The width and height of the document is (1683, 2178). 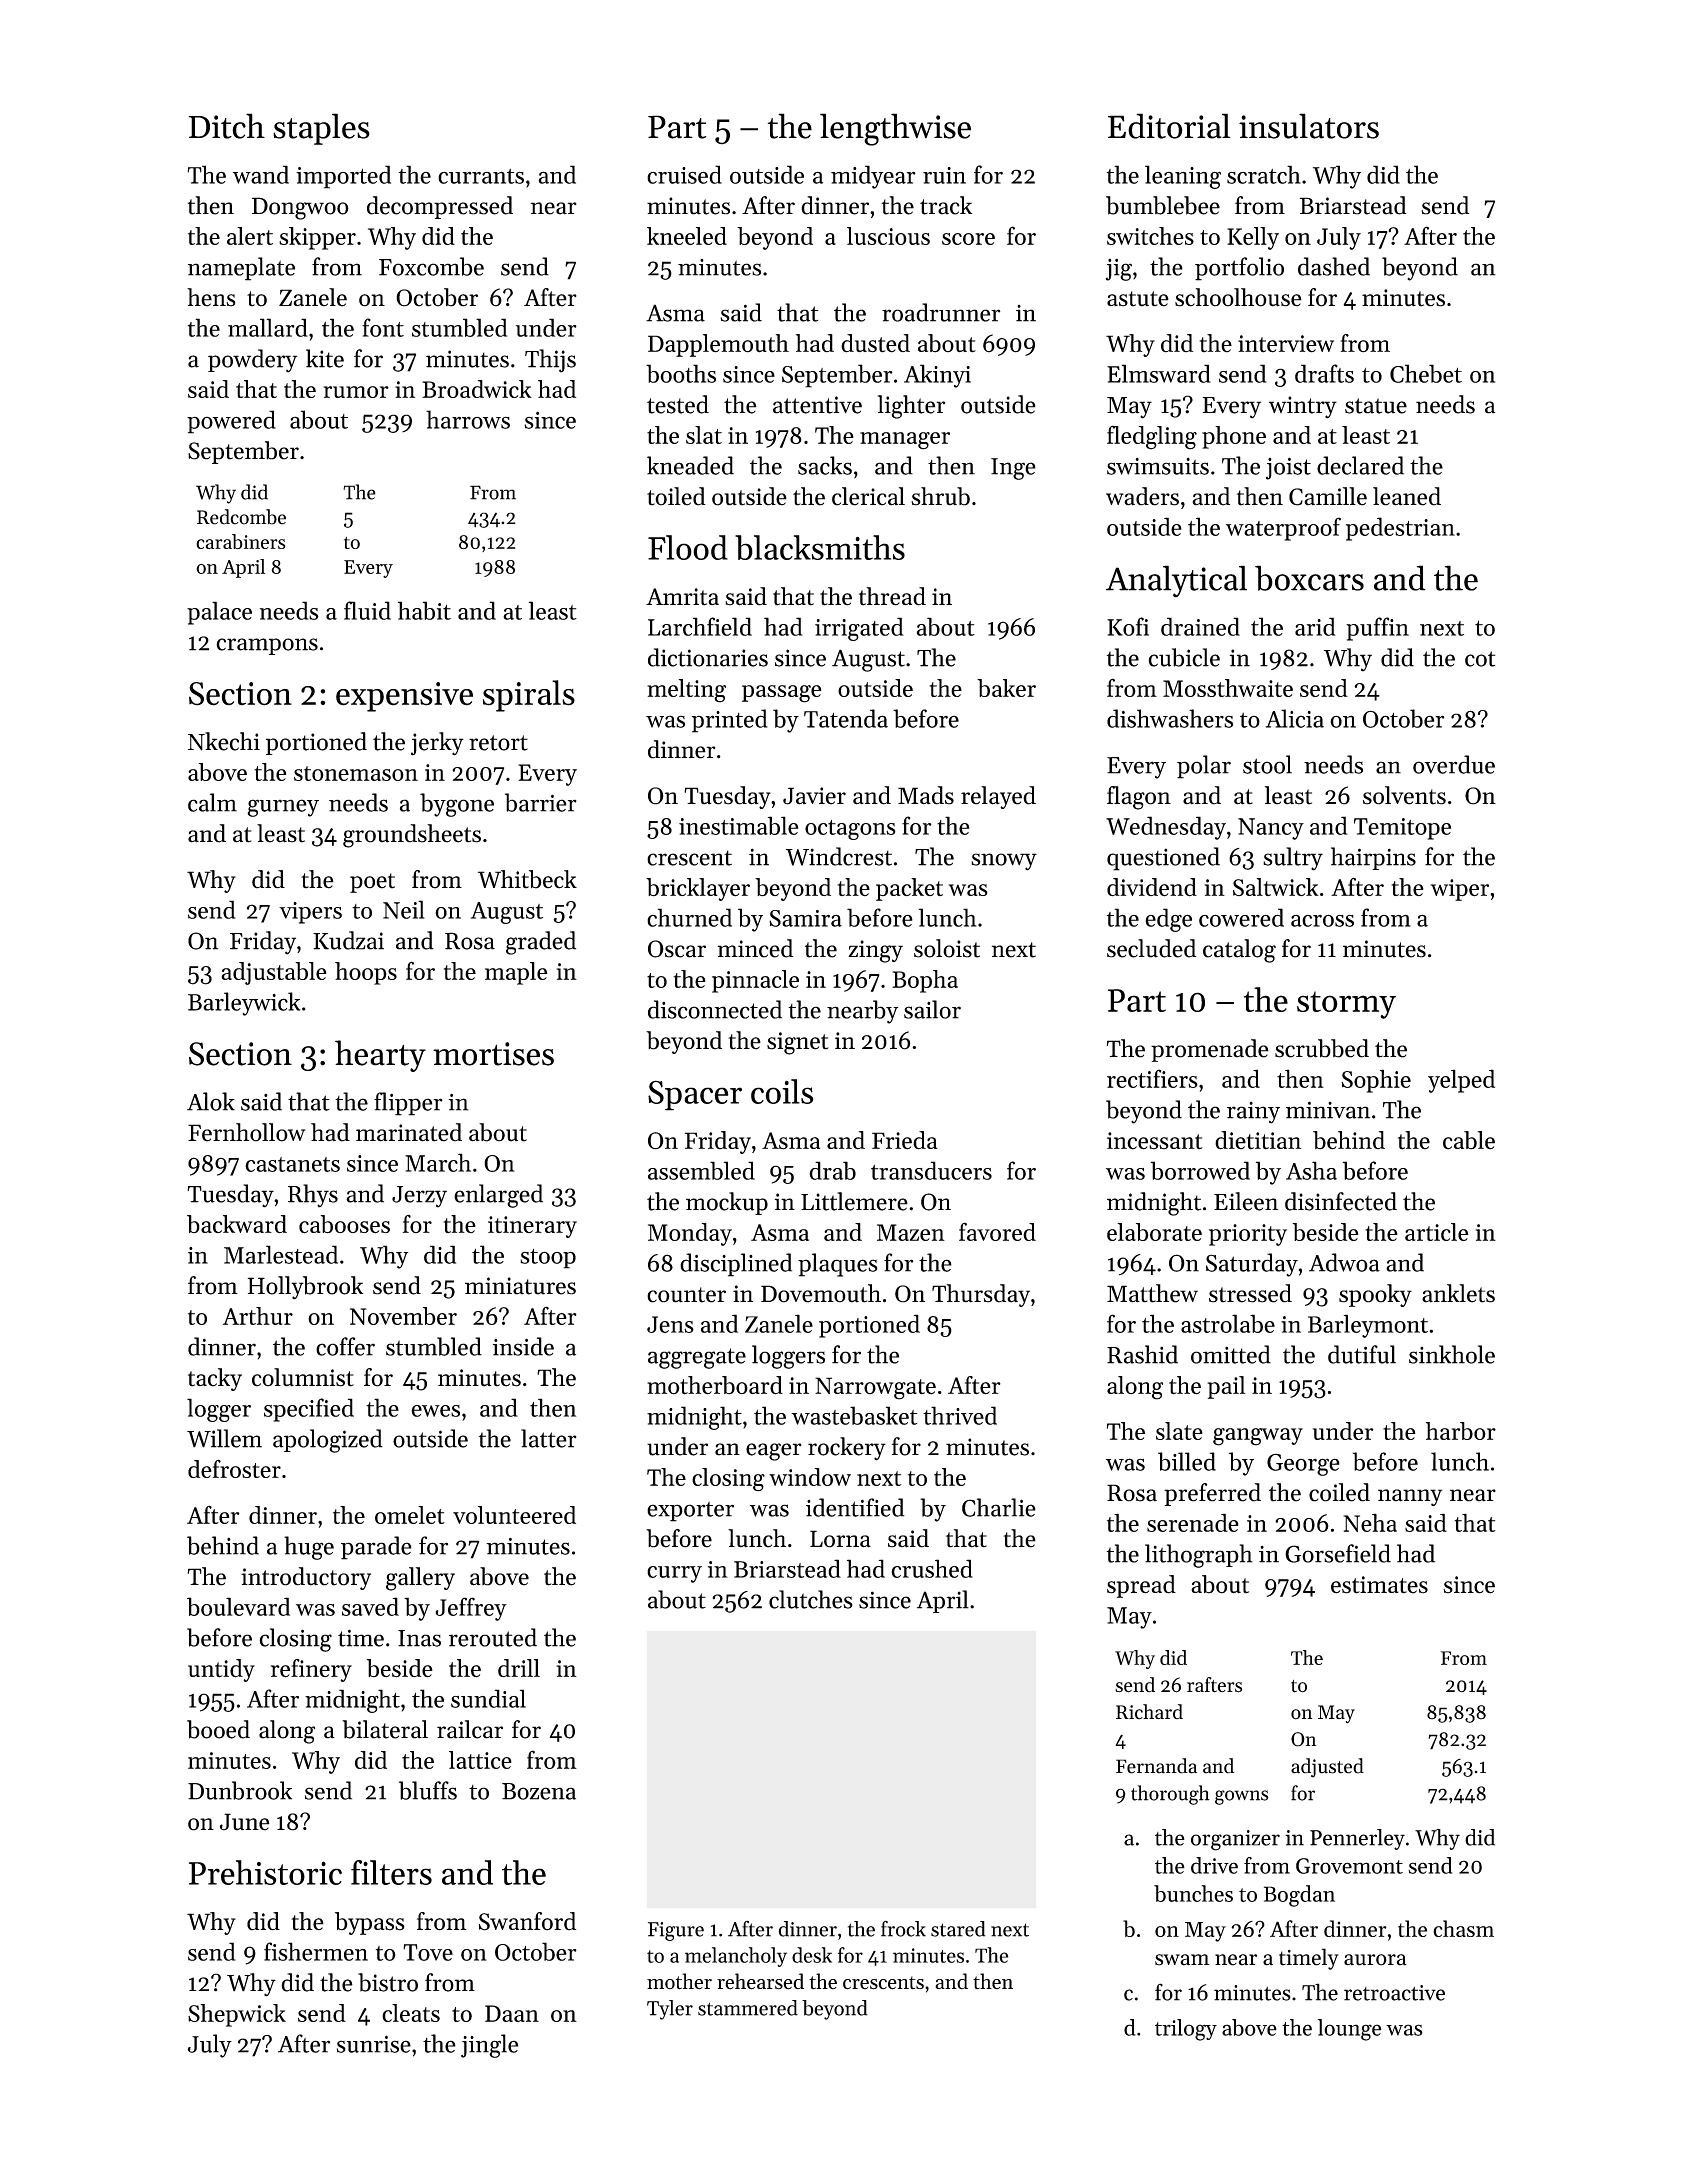 What do you see at coordinates (1242, 1797) in the document?
I see `gowns` at bounding box center [1242, 1797].
